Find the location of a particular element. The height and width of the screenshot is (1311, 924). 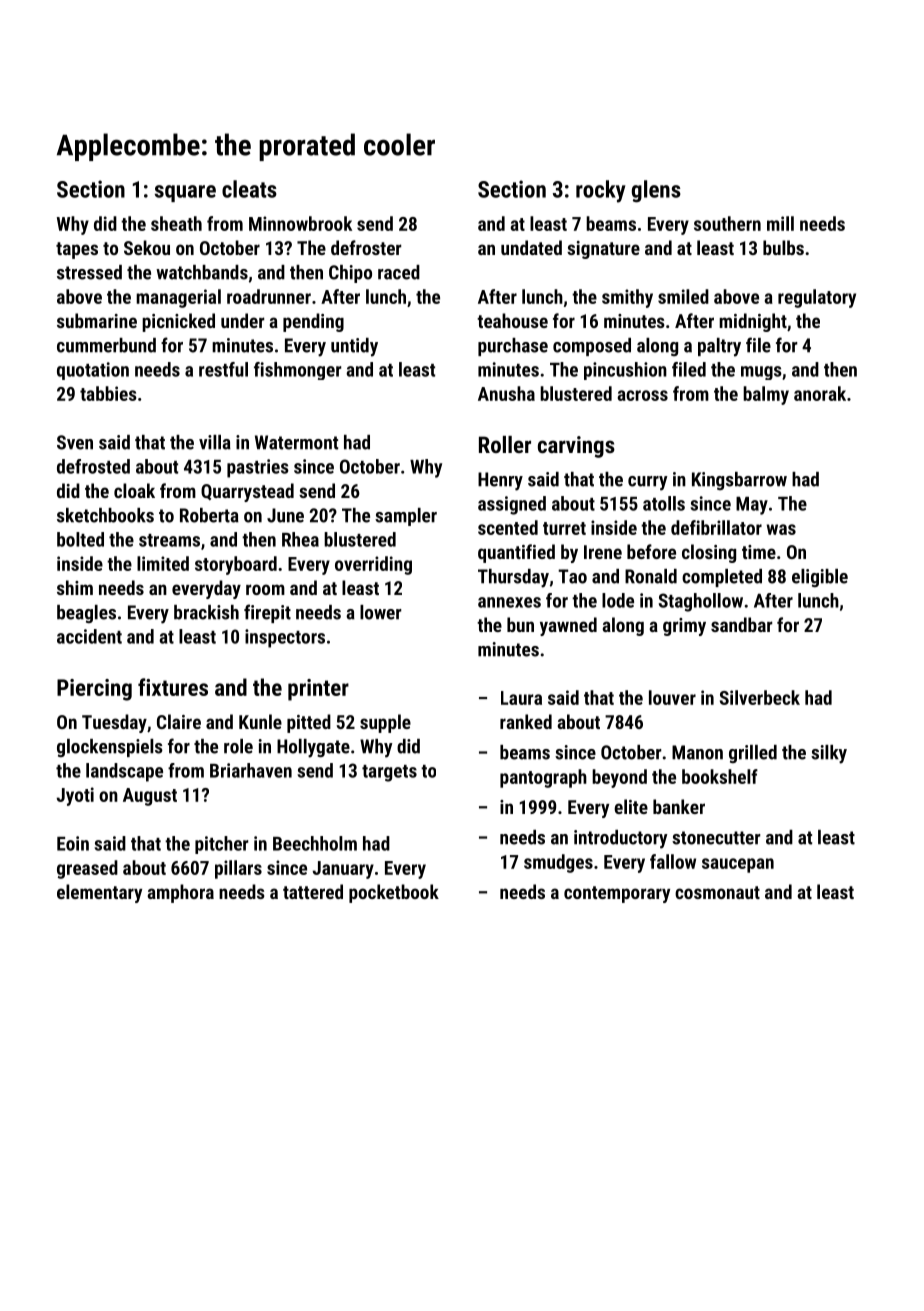

Kunle is located at coordinates (260, 721).
